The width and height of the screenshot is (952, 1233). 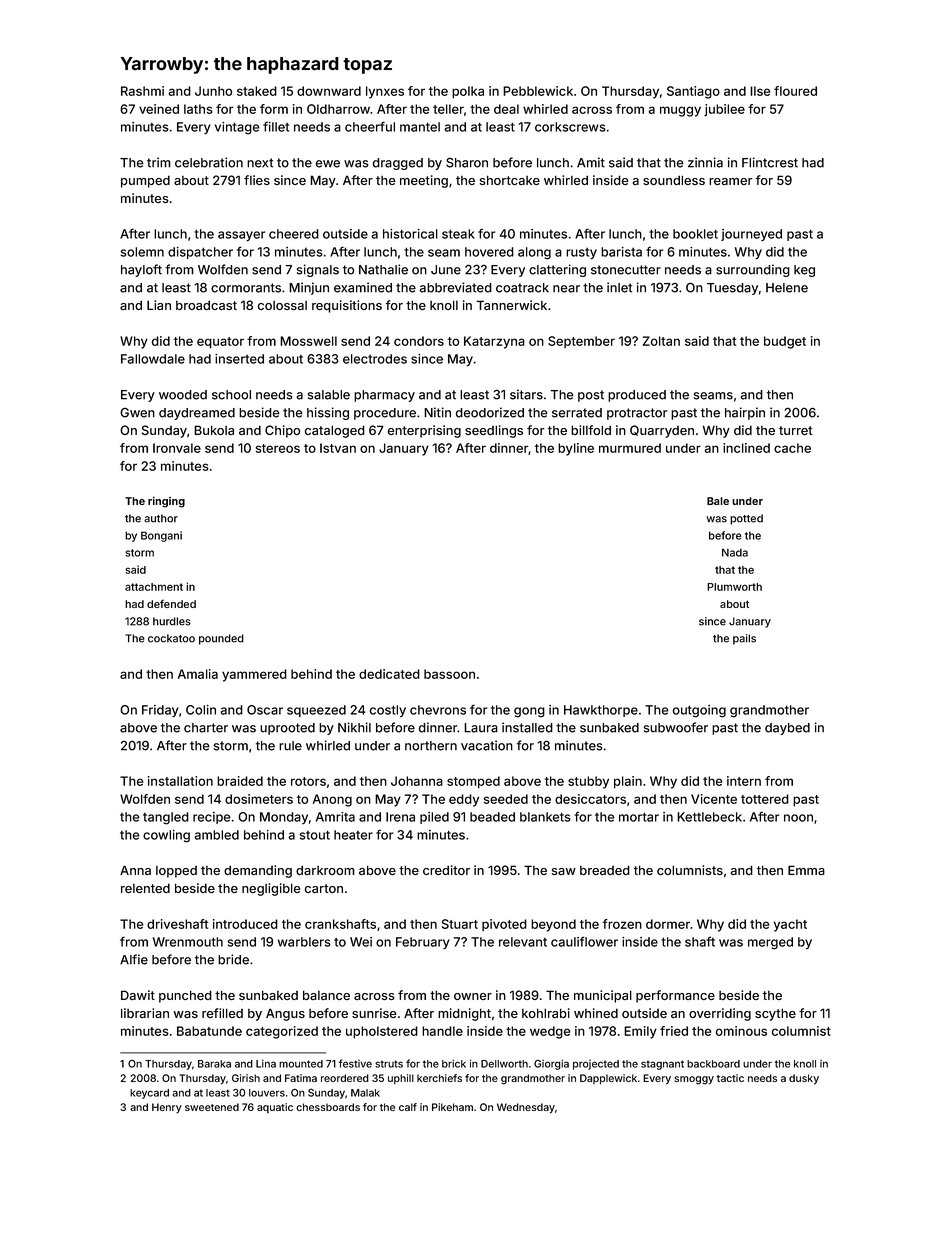 What do you see at coordinates (576, 449) in the screenshot?
I see `byline` at bounding box center [576, 449].
